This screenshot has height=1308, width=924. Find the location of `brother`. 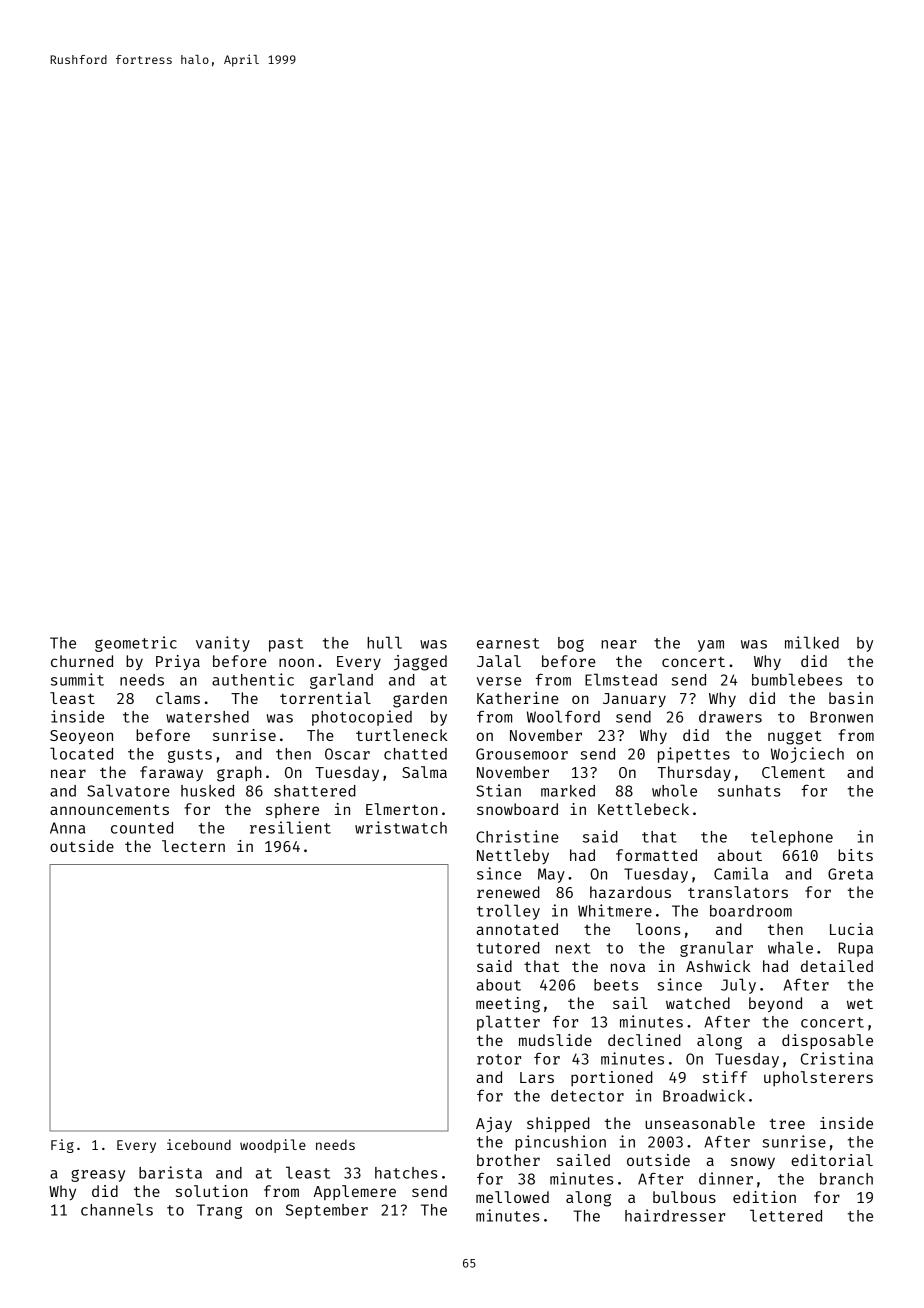

brother is located at coordinates (508, 1160).
